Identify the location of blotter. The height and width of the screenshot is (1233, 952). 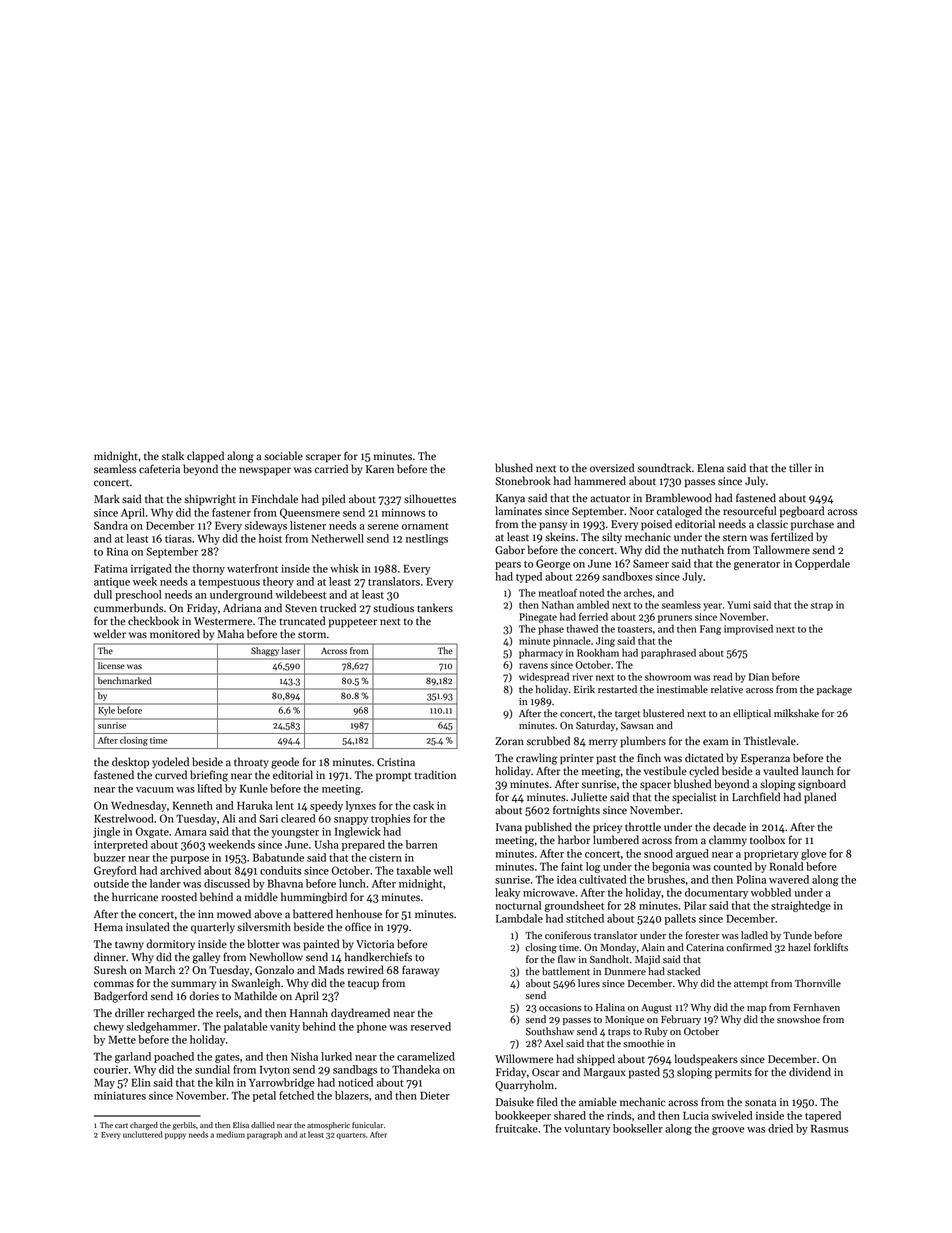
(263, 944).
